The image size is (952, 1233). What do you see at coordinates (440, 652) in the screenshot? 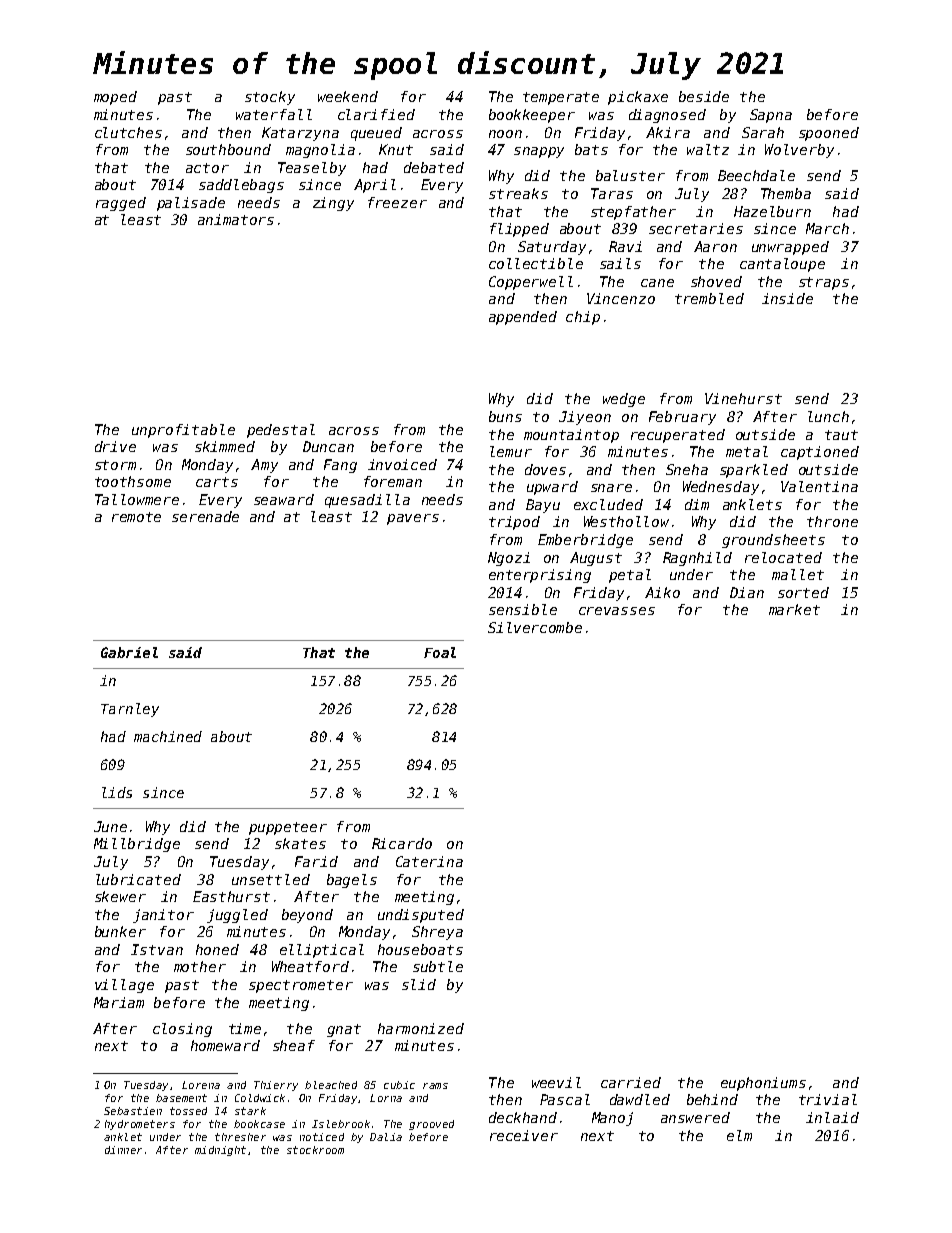
I see `Foal` at bounding box center [440, 652].
